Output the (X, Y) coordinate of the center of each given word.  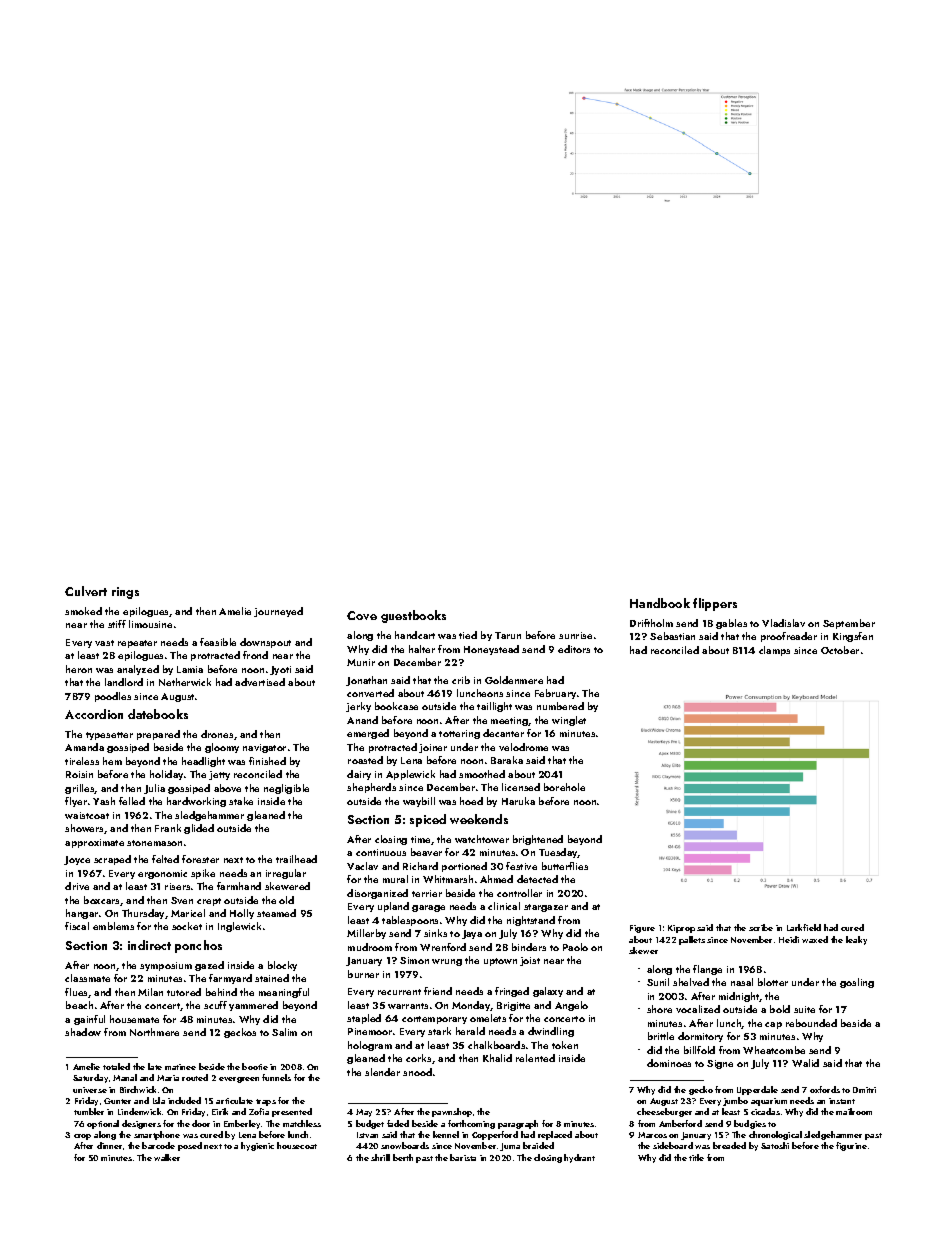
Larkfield (804, 927)
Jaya (472, 934)
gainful (89, 1020)
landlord (124, 682)
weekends (479, 819)
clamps (774, 651)
